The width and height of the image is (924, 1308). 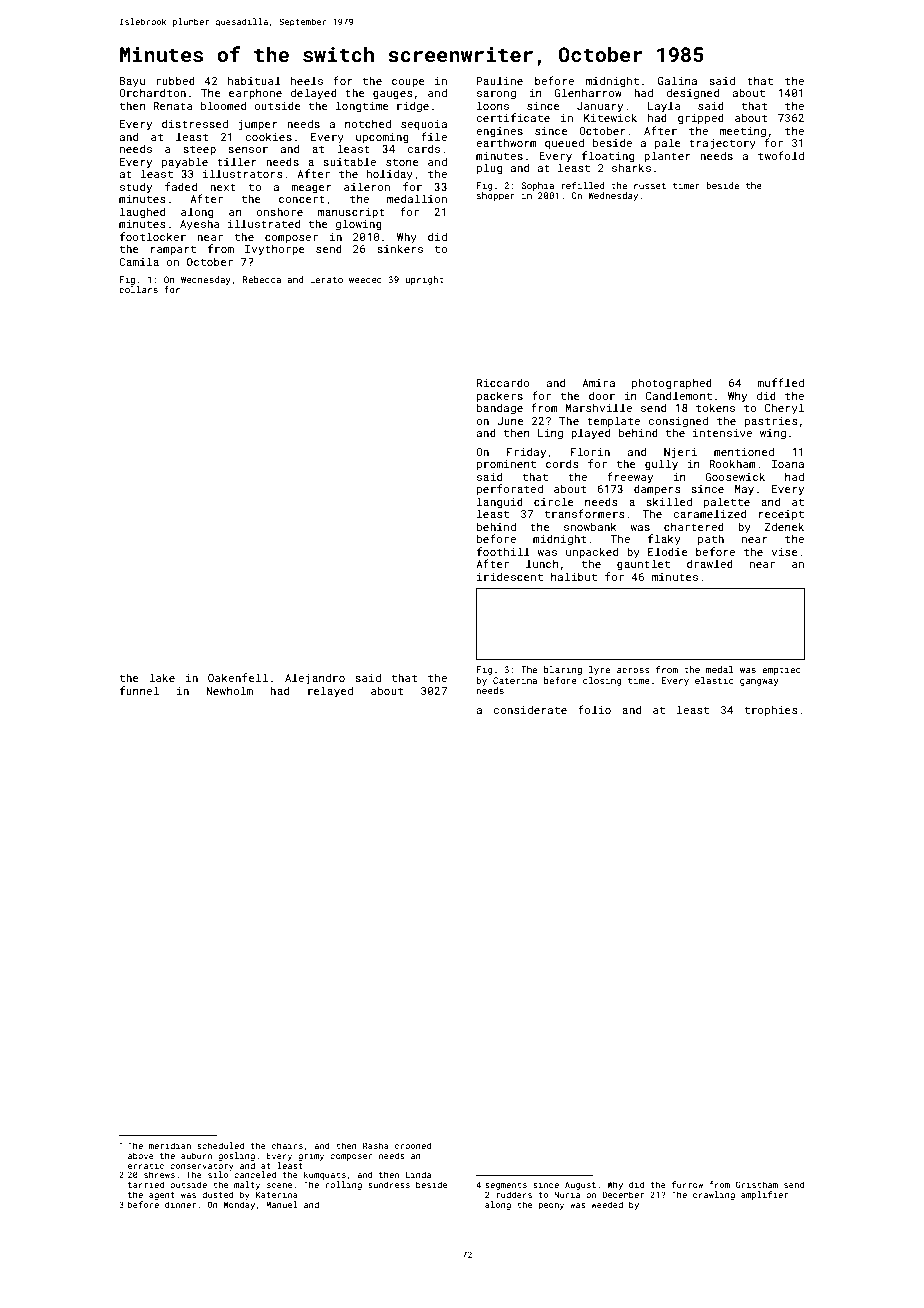 What do you see at coordinates (771, 710) in the image?
I see `trophies` at bounding box center [771, 710].
